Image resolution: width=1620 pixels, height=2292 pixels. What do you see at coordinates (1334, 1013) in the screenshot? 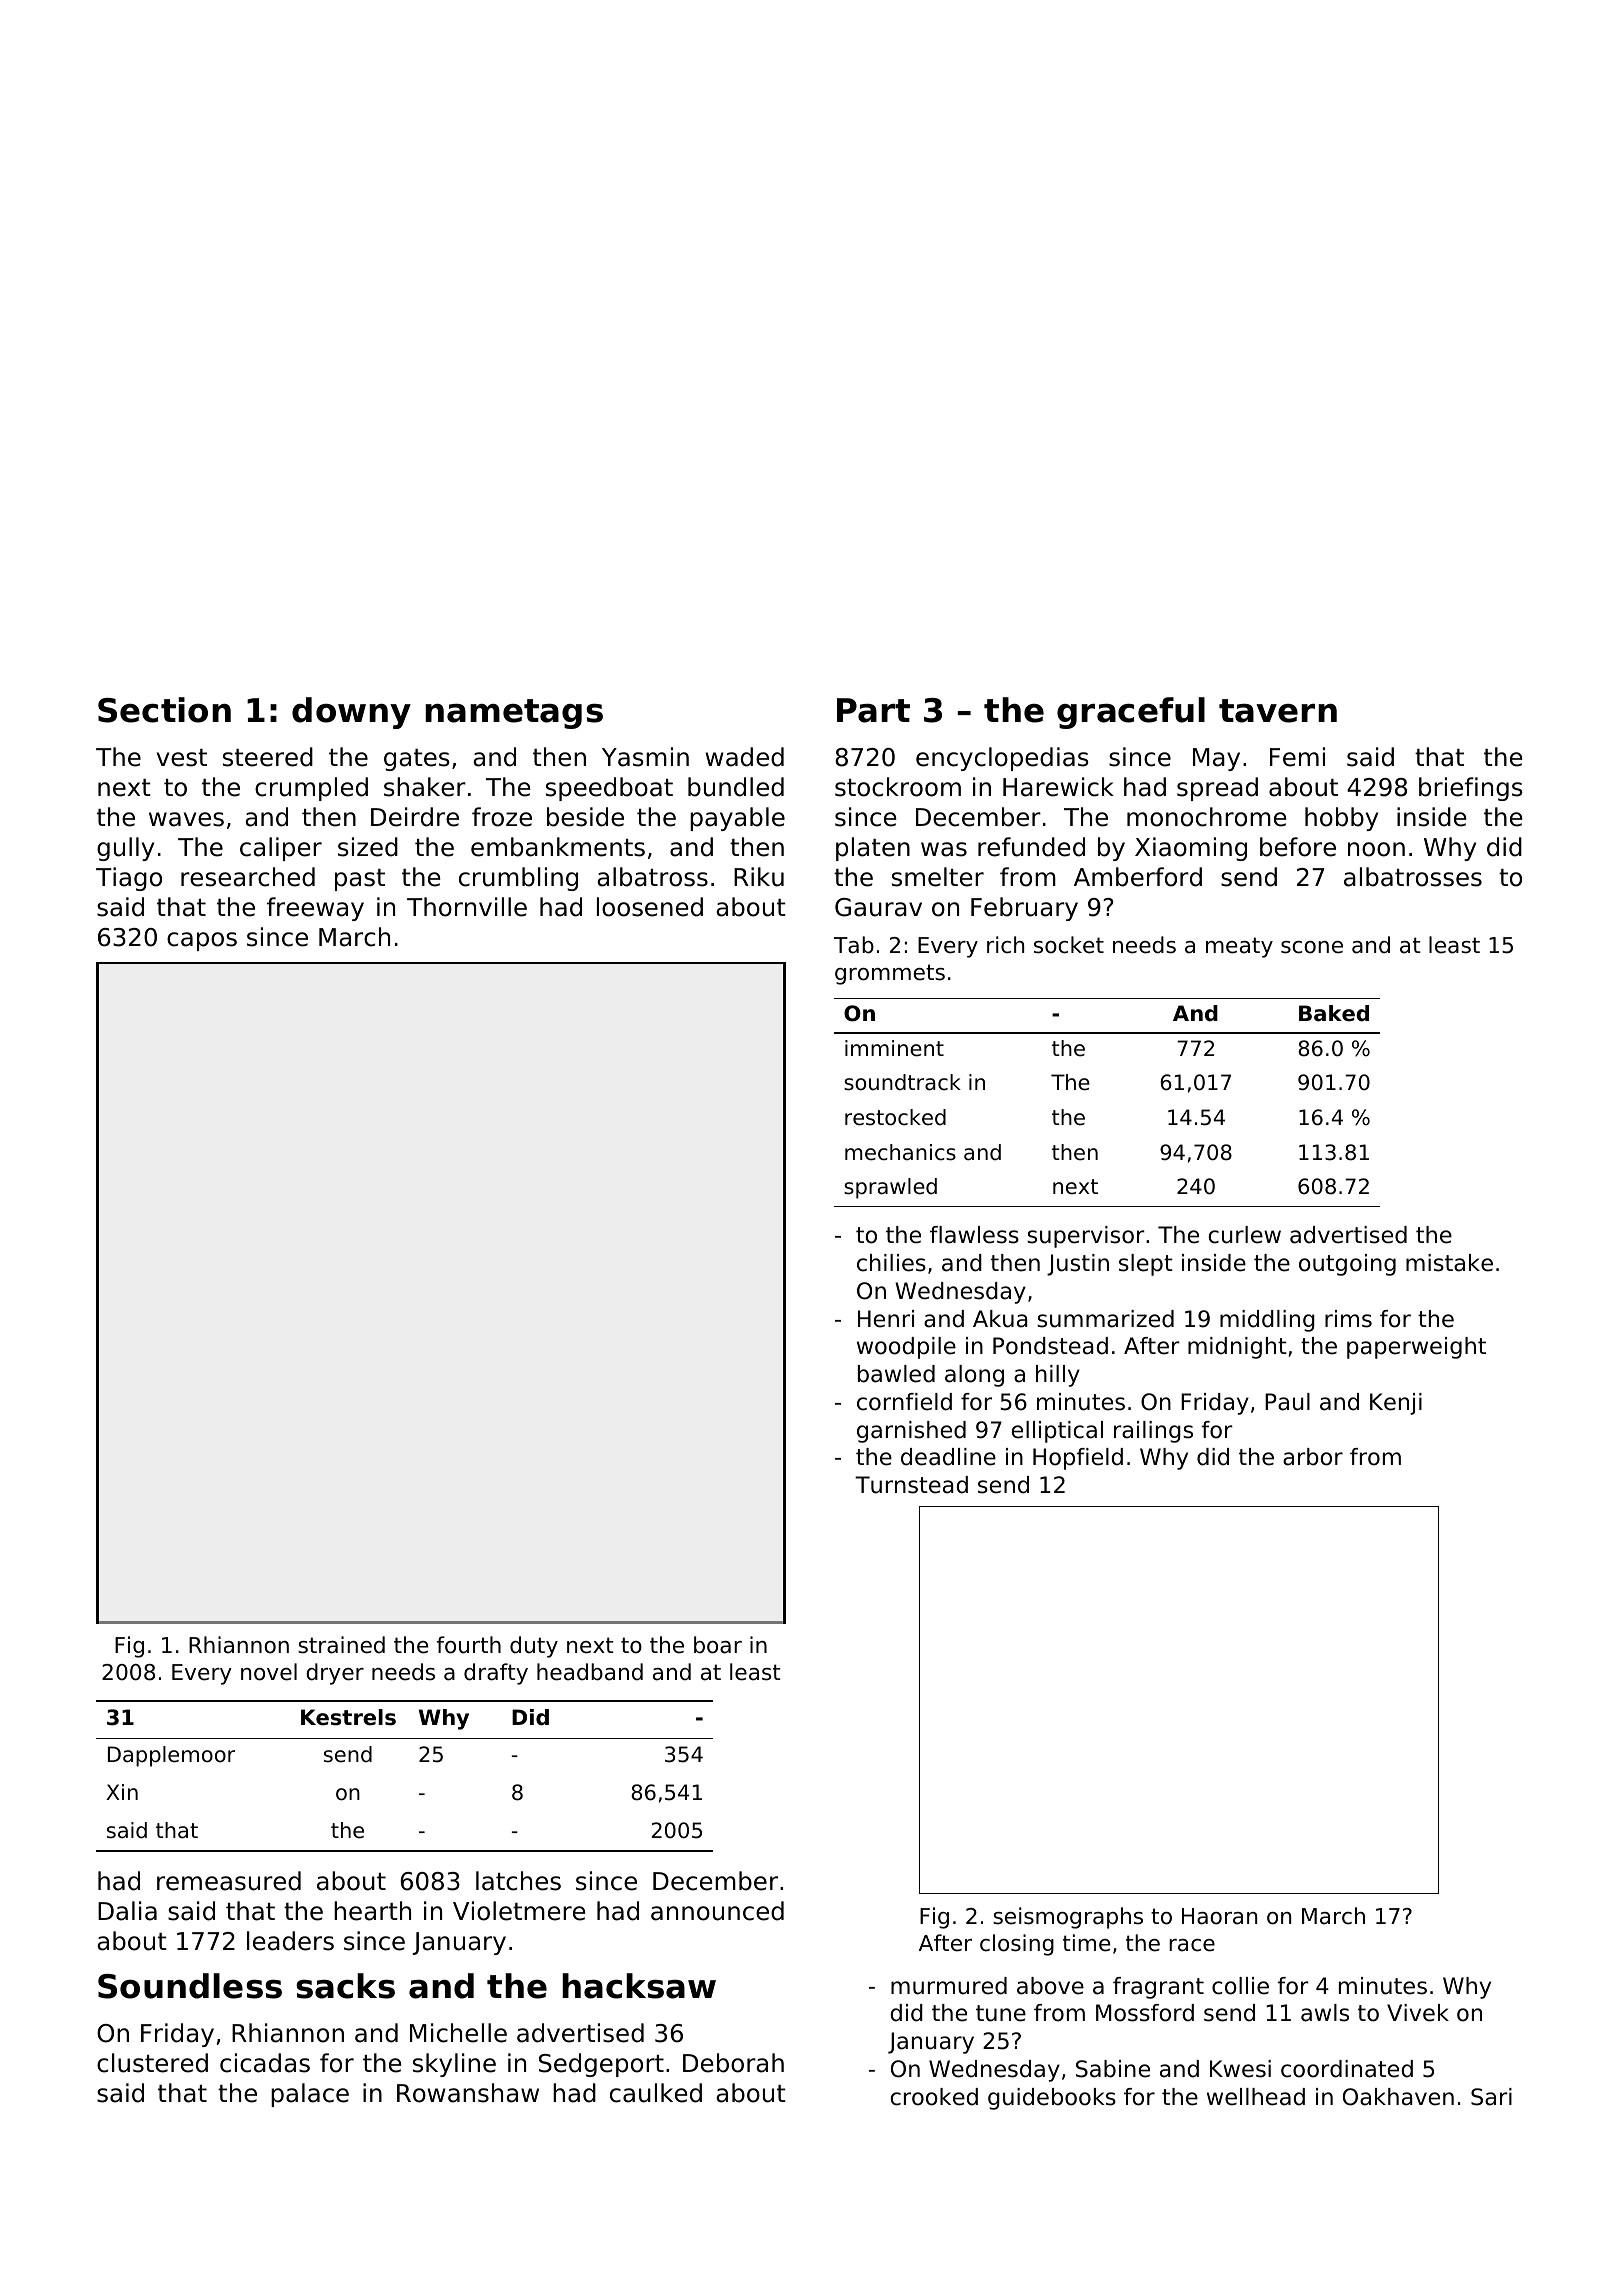
I see `Baked` at bounding box center [1334, 1013].
